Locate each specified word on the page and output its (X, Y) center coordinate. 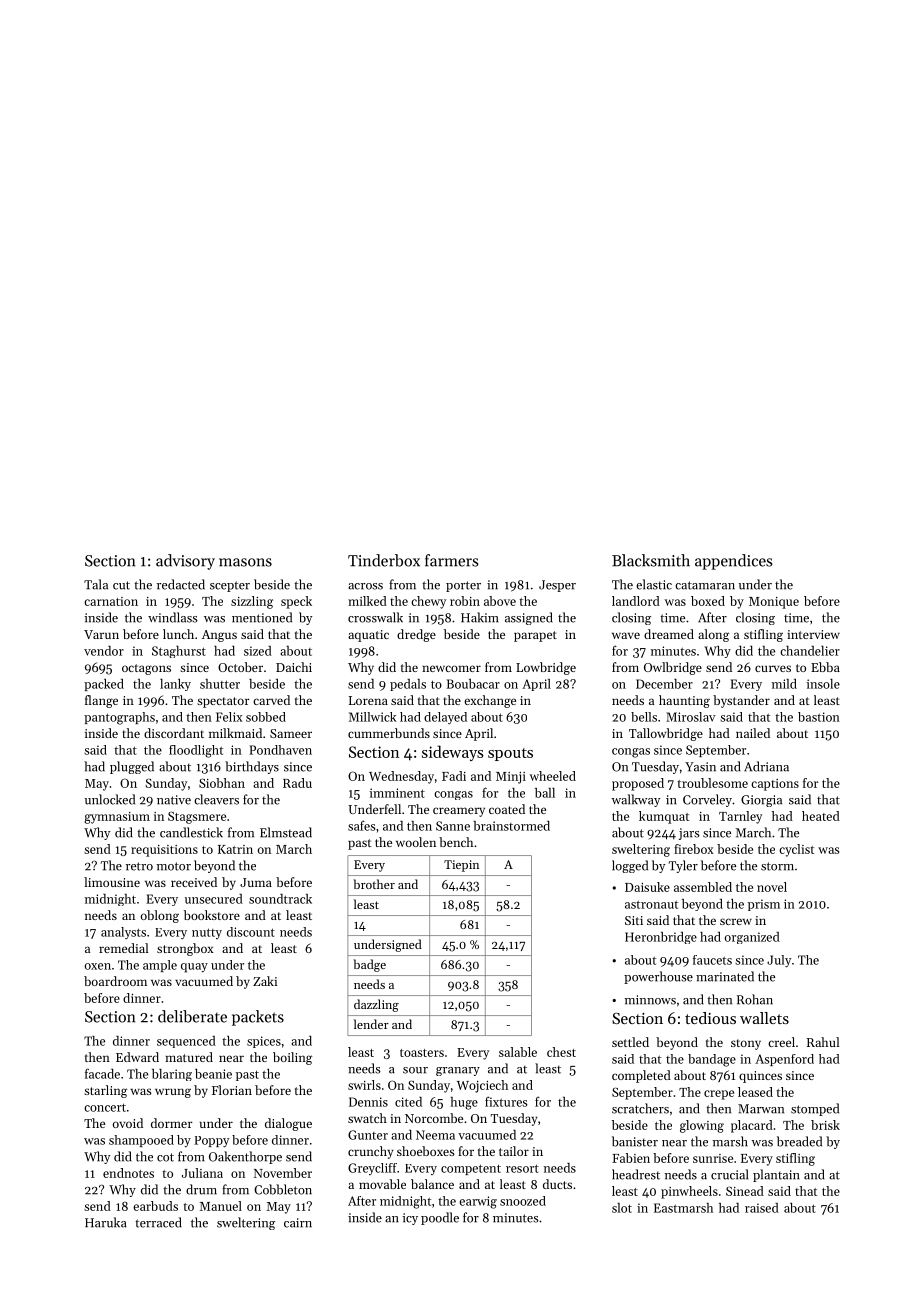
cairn (298, 1223)
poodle (440, 1218)
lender (371, 1024)
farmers (451, 560)
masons (245, 562)
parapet (535, 636)
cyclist (796, 850)
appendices (733, 562)
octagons (146, 669)
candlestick (191, 832)
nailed (753, 733)
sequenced (186, 1042)
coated (507, 809)
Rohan (755, 999)
